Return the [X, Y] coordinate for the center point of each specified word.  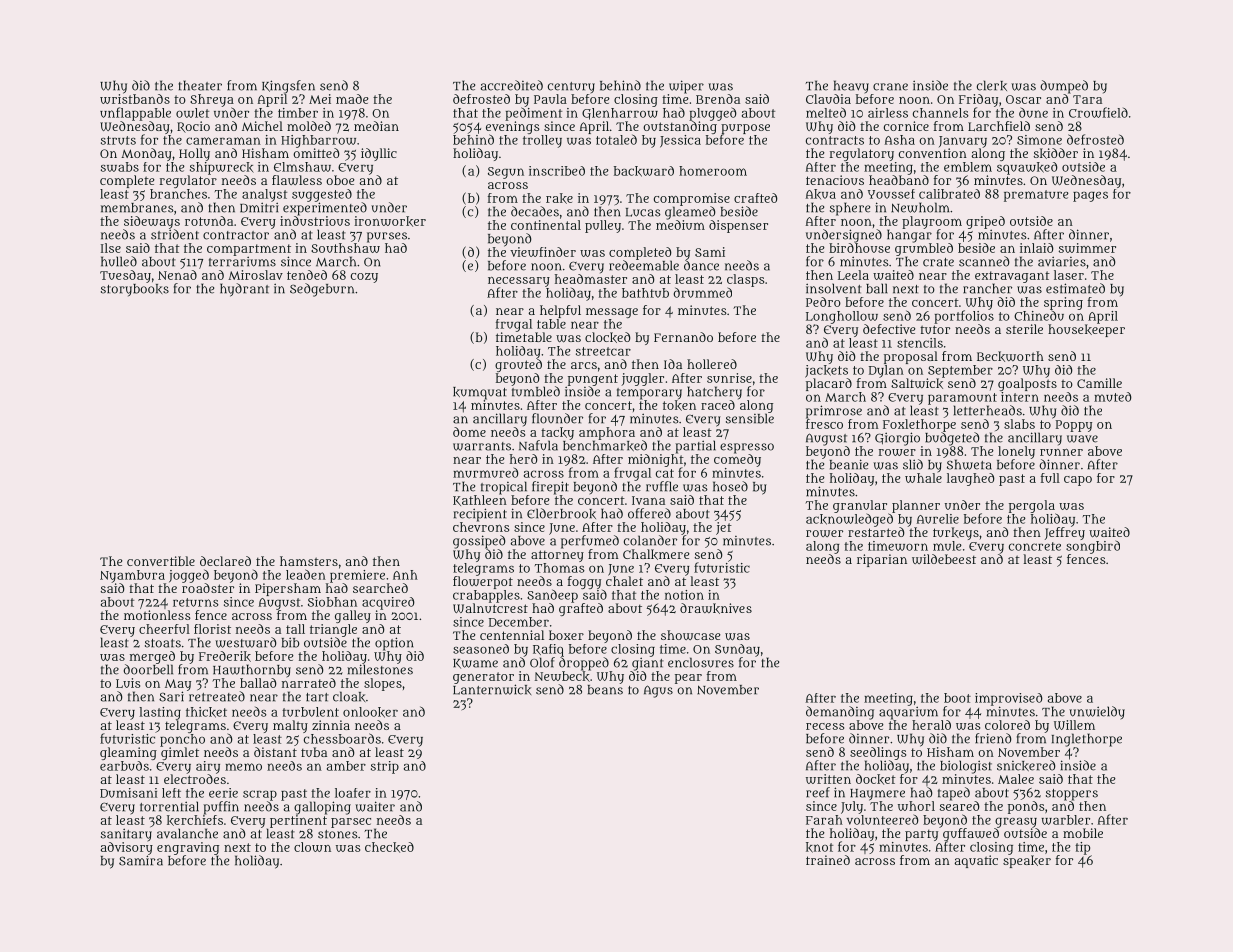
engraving [188, 848]
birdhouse [859, 248]
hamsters [309, 561]
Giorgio [897, 439]
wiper [686, 87]
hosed [730, 486]
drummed [702, 292]
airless [888, 113]
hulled [119, 261]
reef [818, 792]
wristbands [135, 99]
